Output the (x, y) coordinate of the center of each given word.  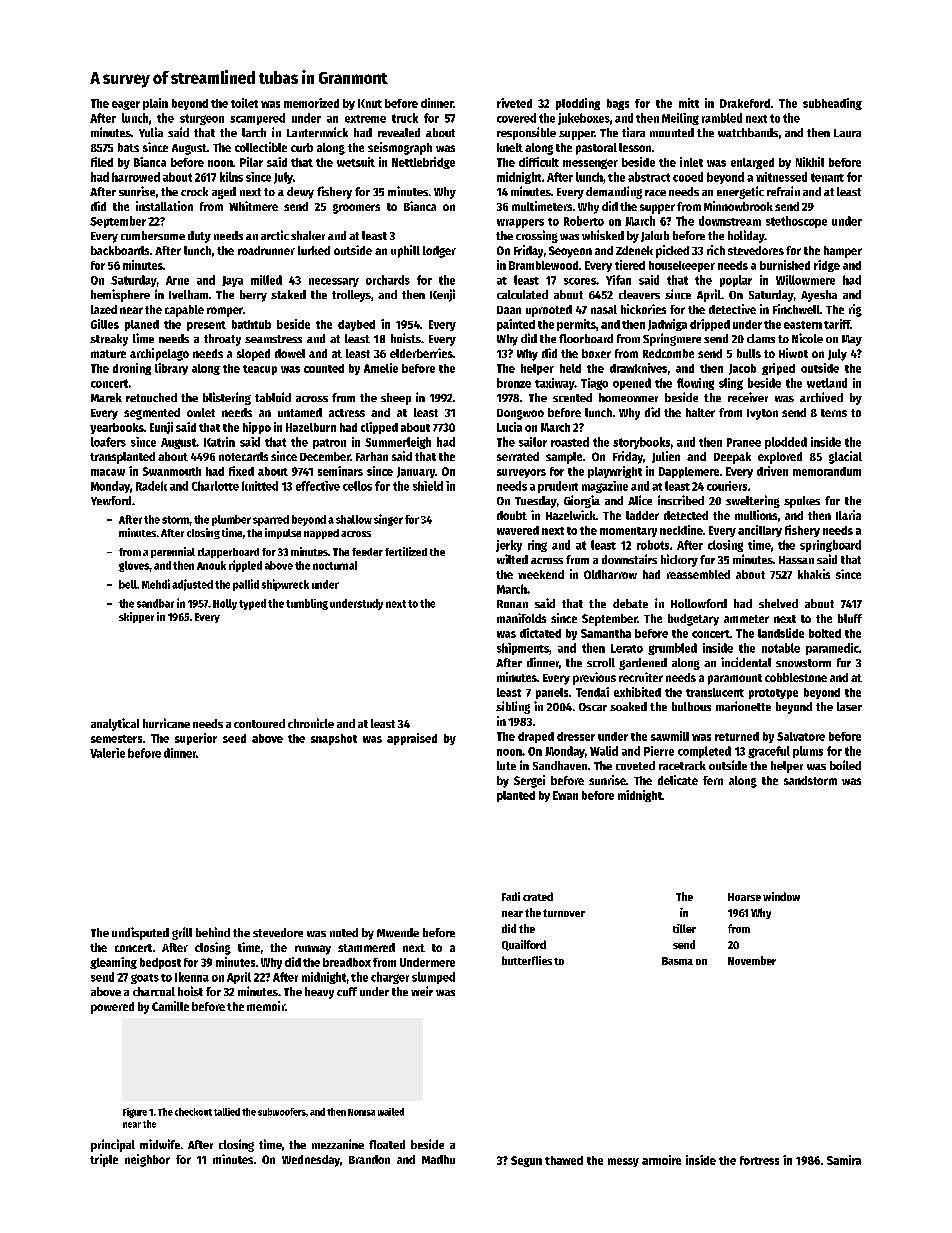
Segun (526, 1161)
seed (234, 738)
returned (737, 736)
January (416, 472)
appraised (412, 739)
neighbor (147, 1160)
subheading (832, 104)
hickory (679, 560)
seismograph (400, 148)
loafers (108, 442)
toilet (244, 103)
